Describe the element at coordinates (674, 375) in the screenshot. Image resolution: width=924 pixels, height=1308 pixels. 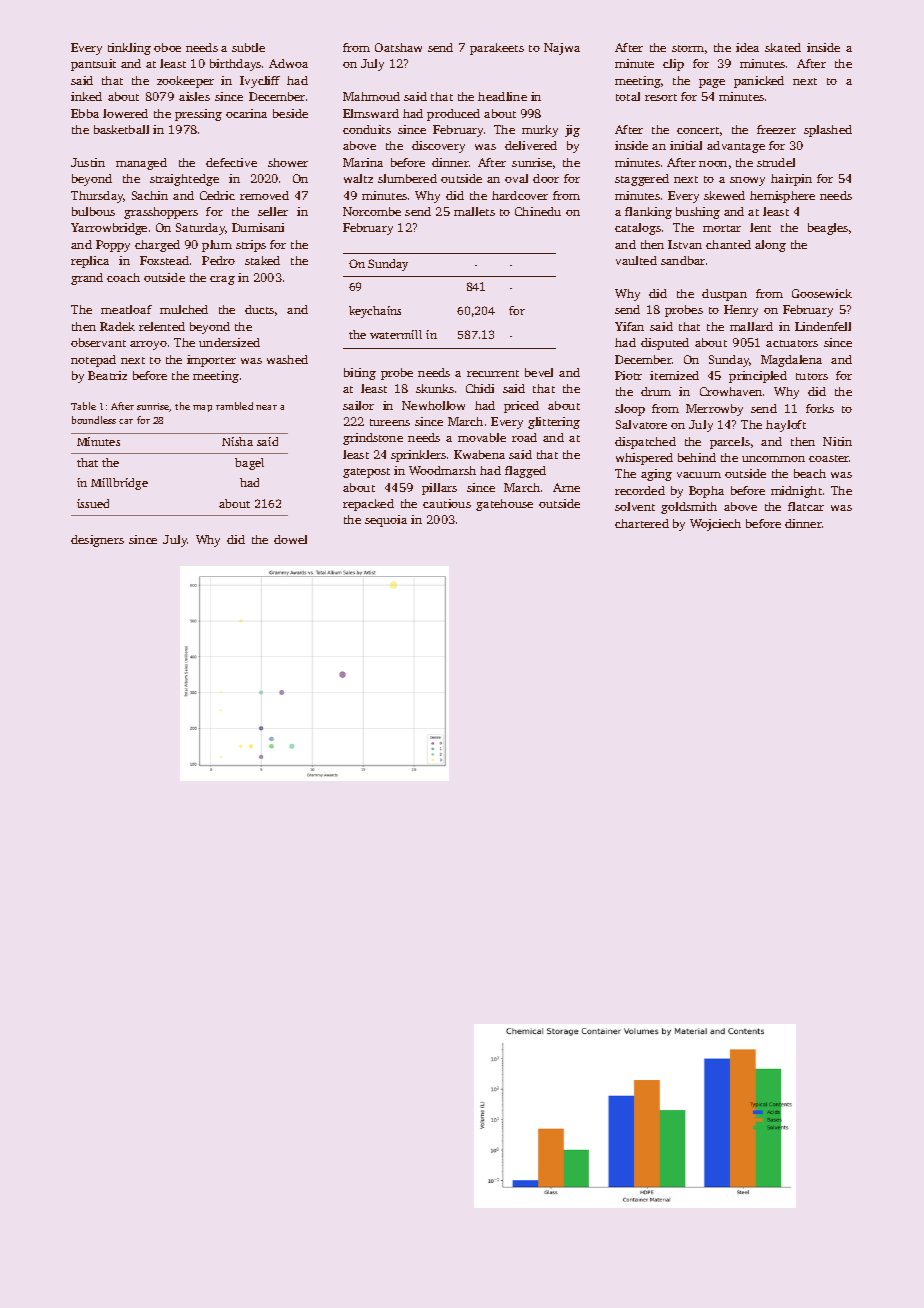
I see `itemized` at that location.
